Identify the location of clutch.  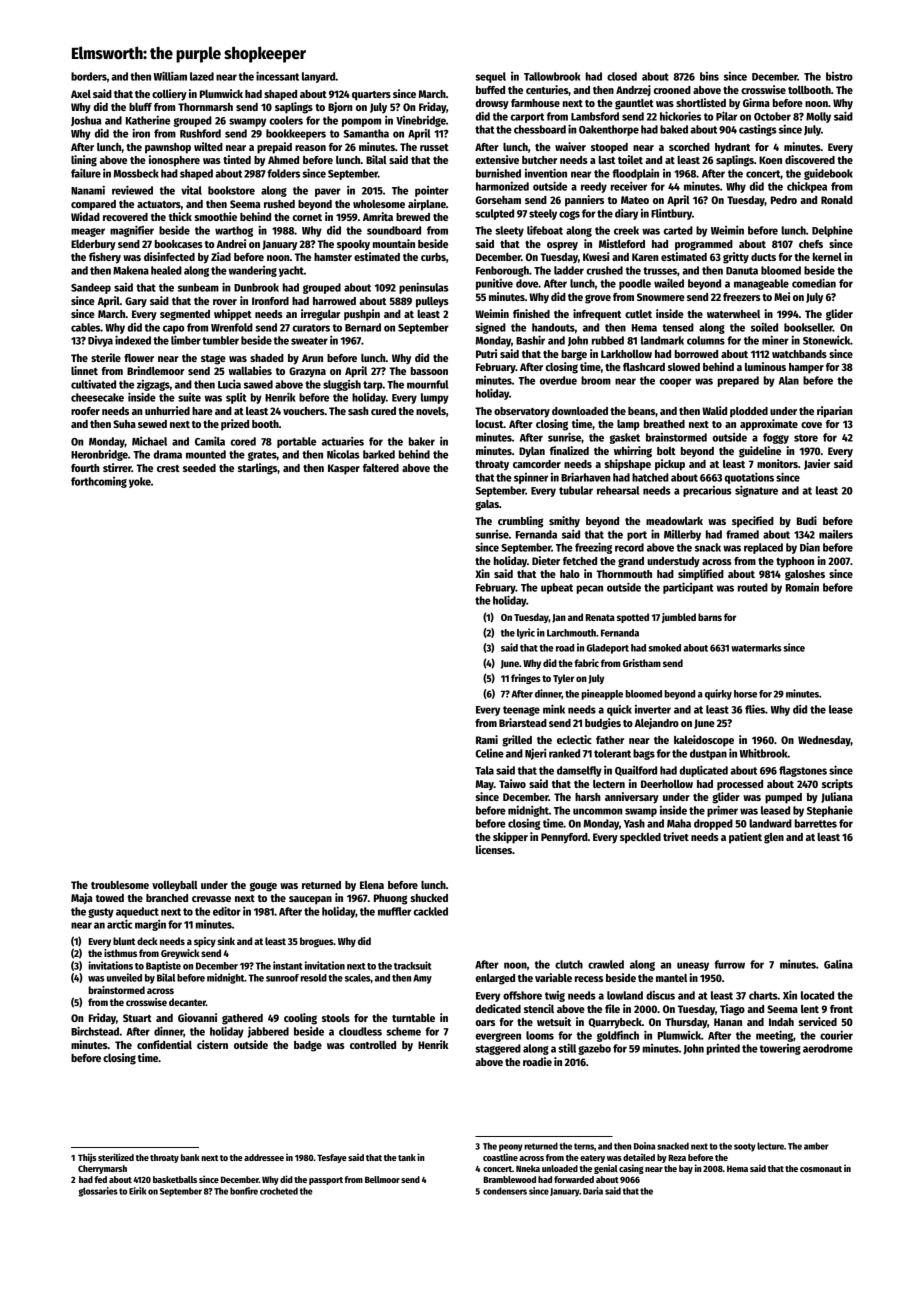
(569, 964).
